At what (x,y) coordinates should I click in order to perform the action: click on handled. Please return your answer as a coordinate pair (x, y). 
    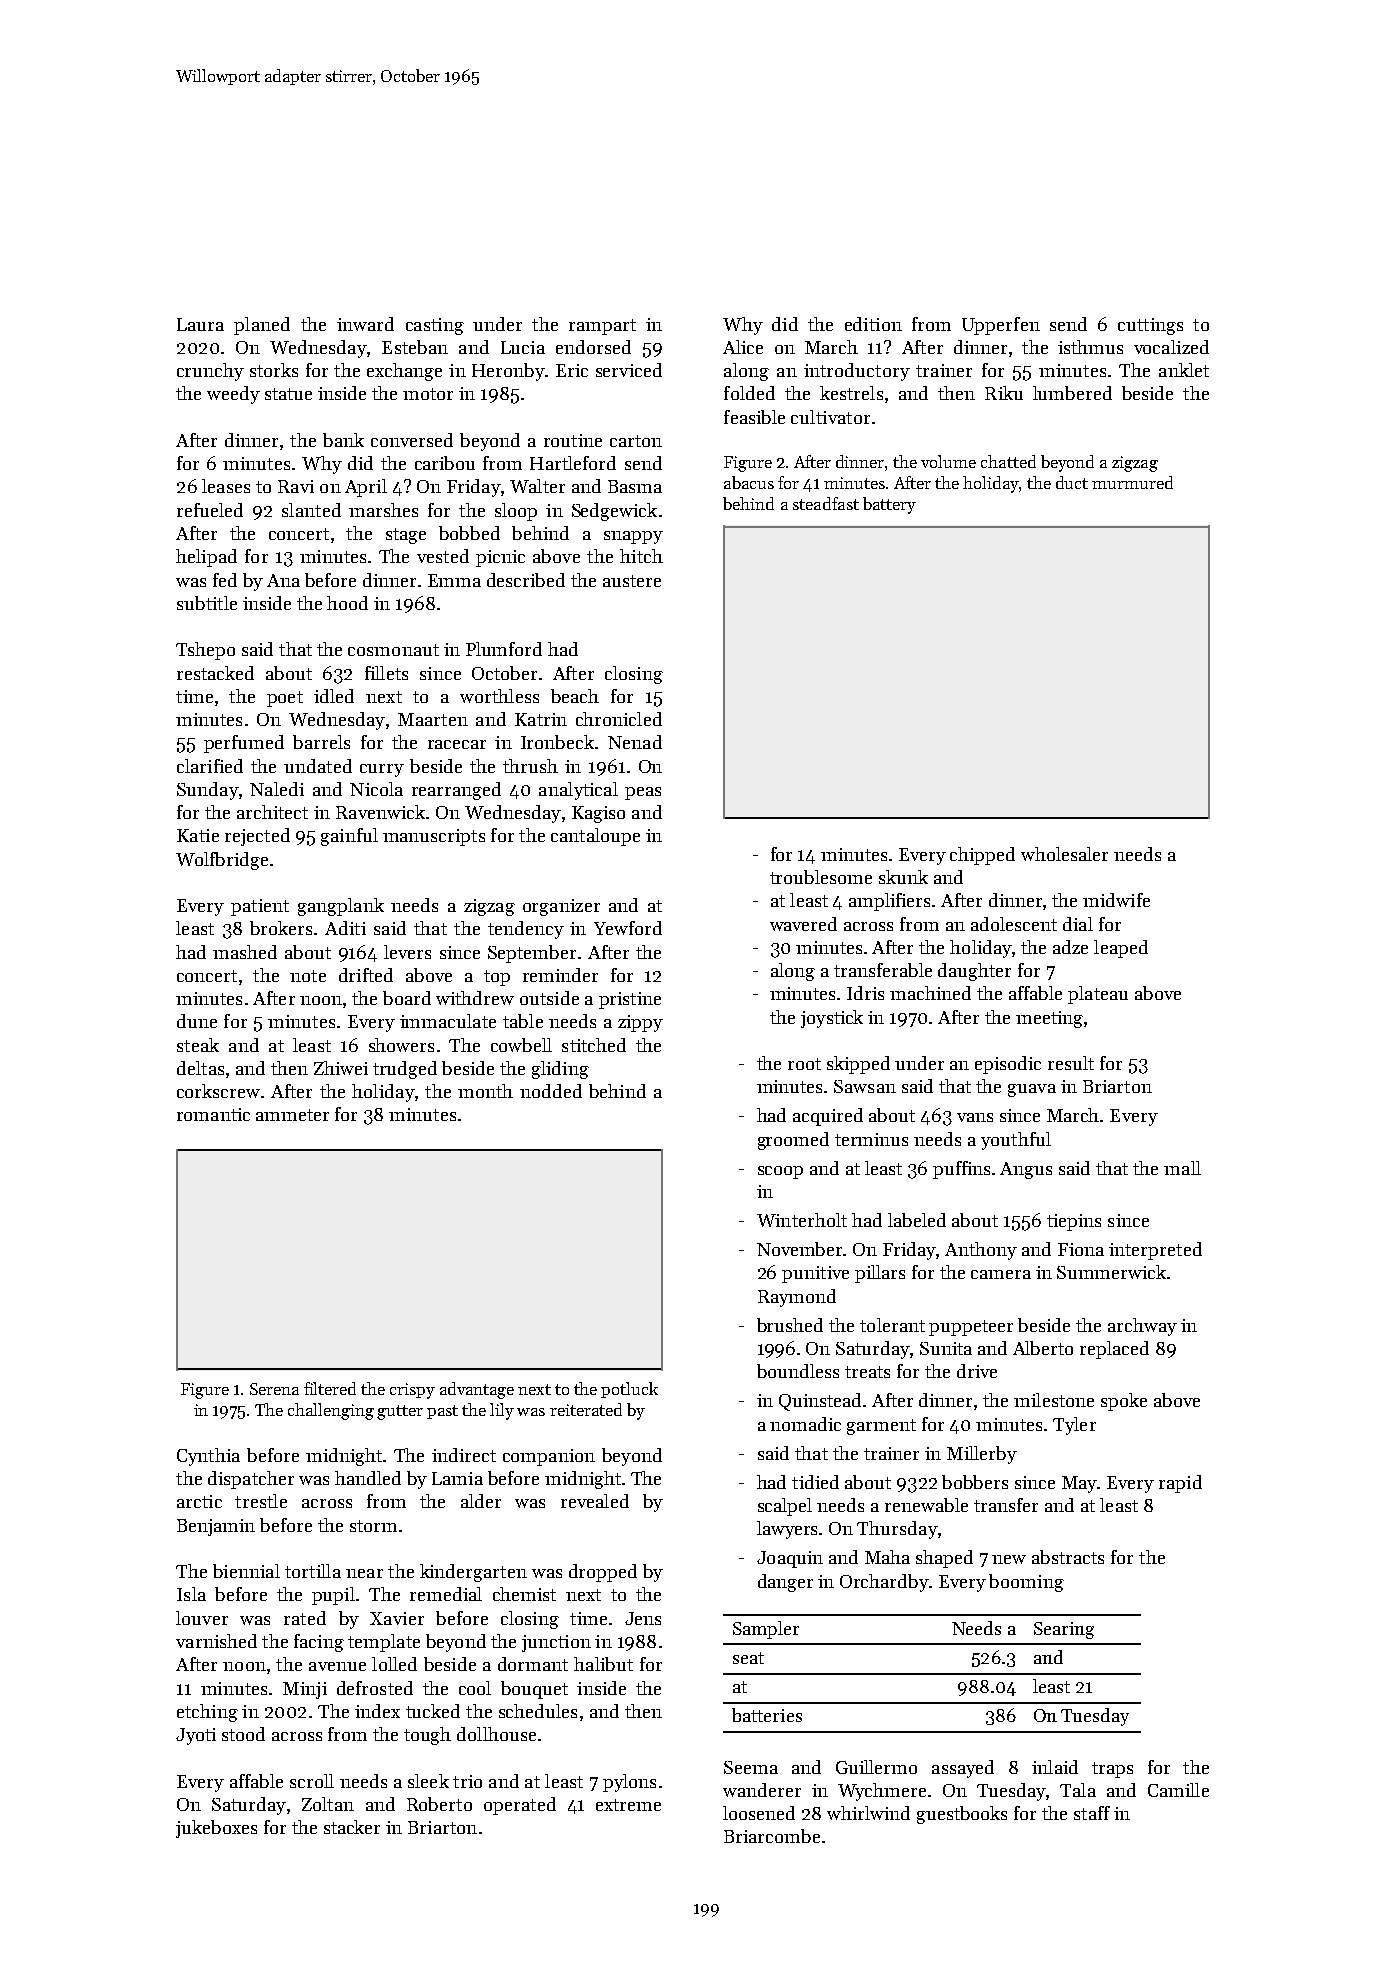
    Looking at the image, I should click on (368, 1478).
